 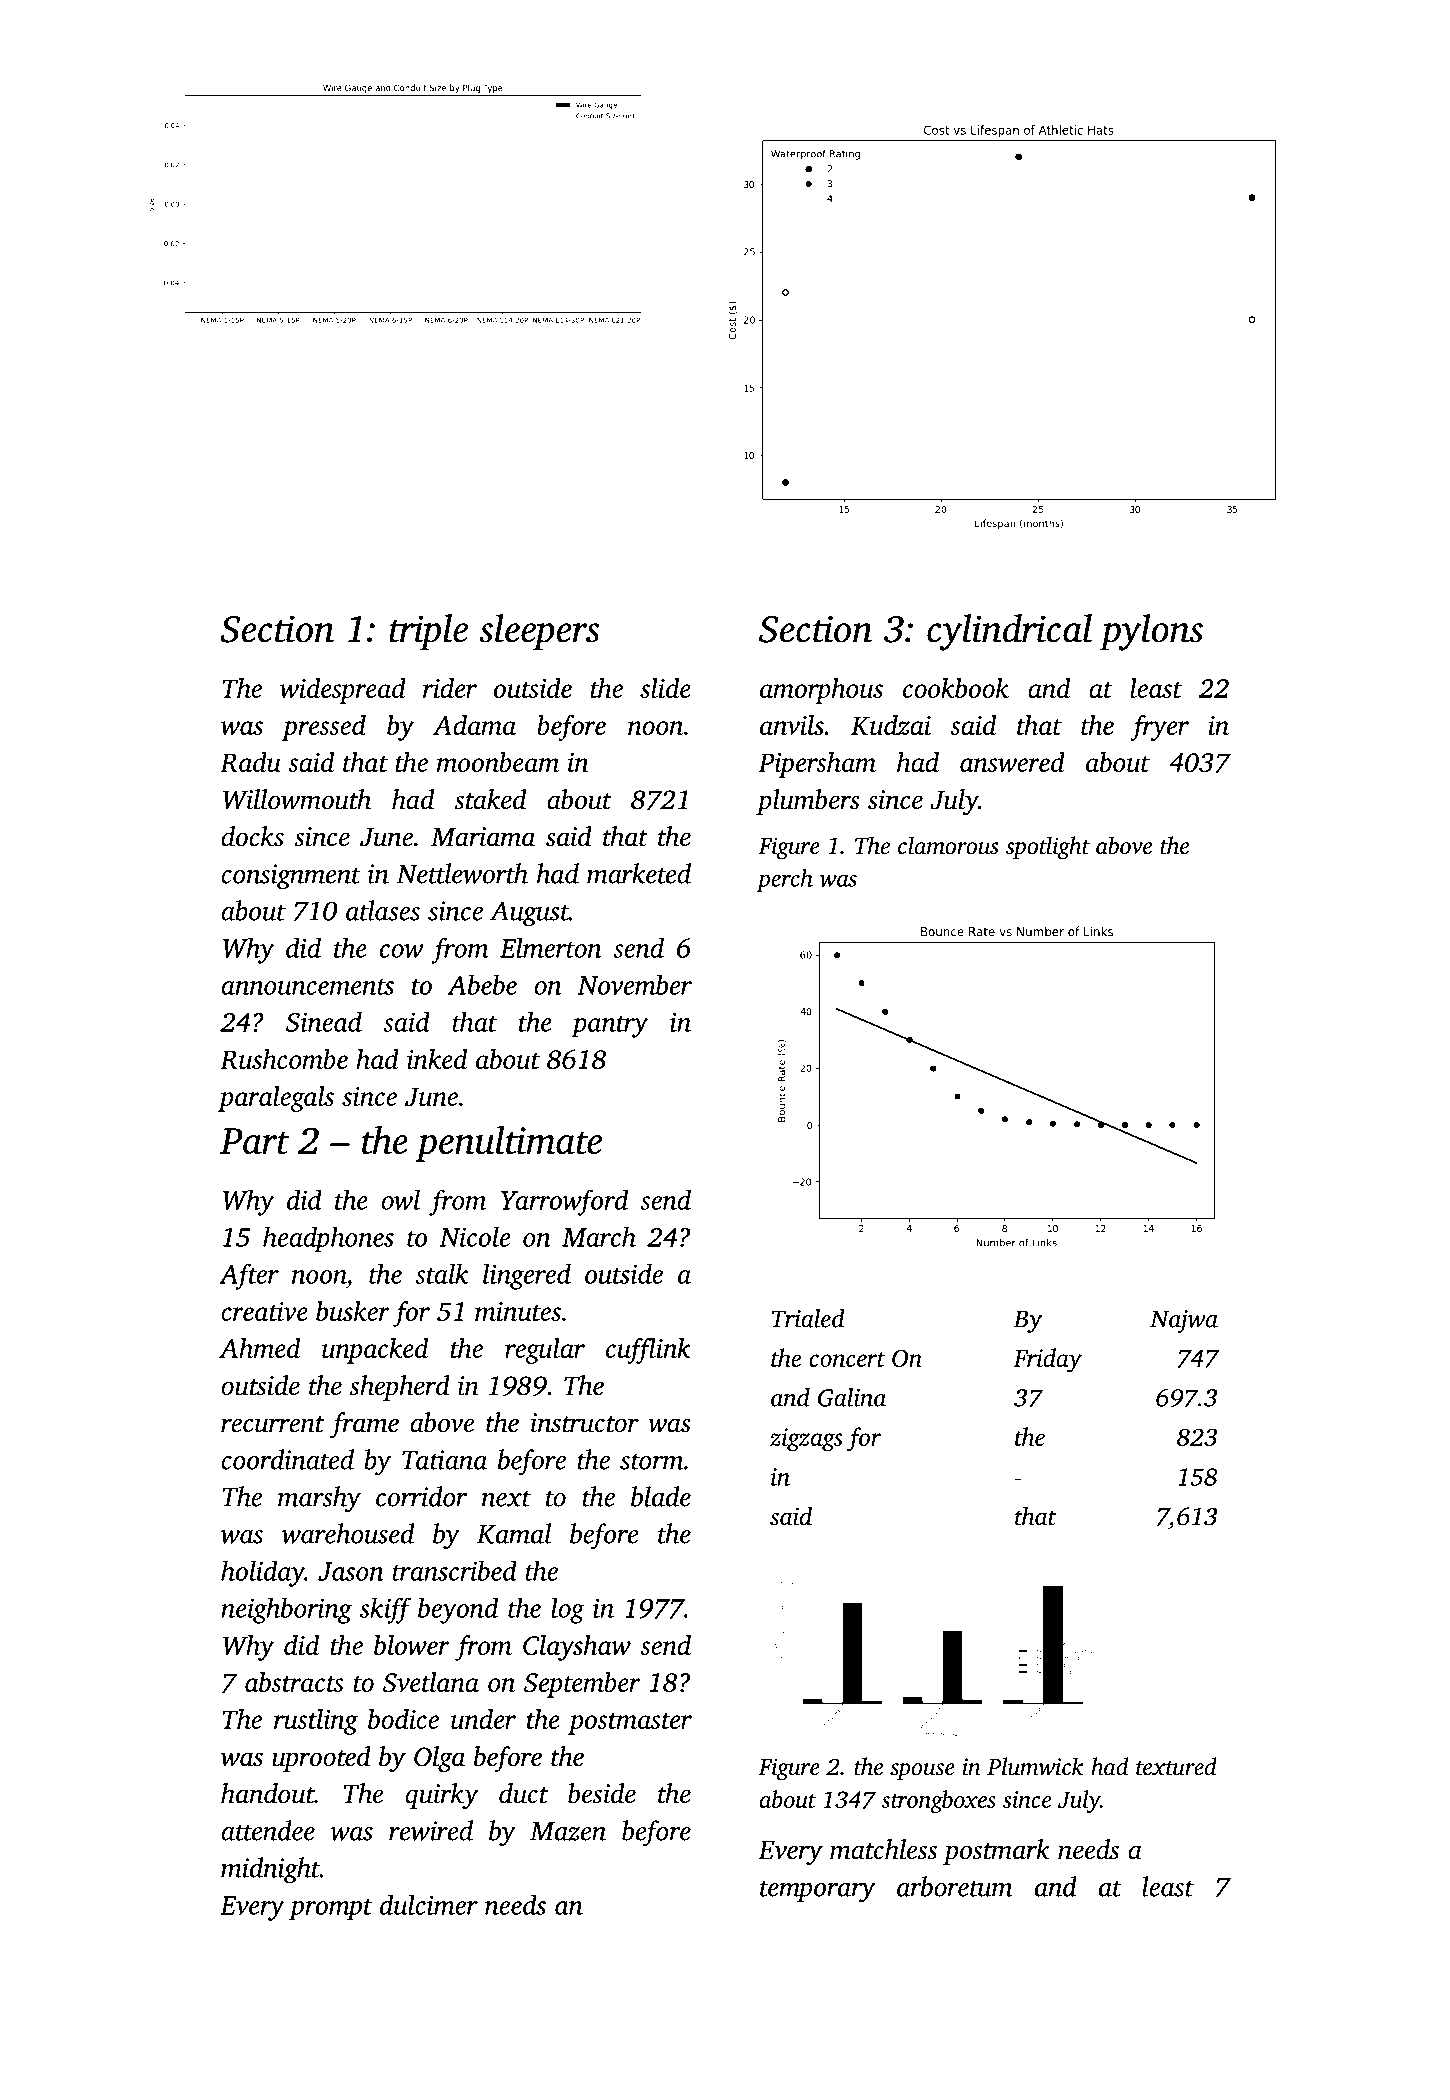 What do you see at coordinates (1151, 632) in the image?
I see `pylons` at bounding box center [1151, 632].
